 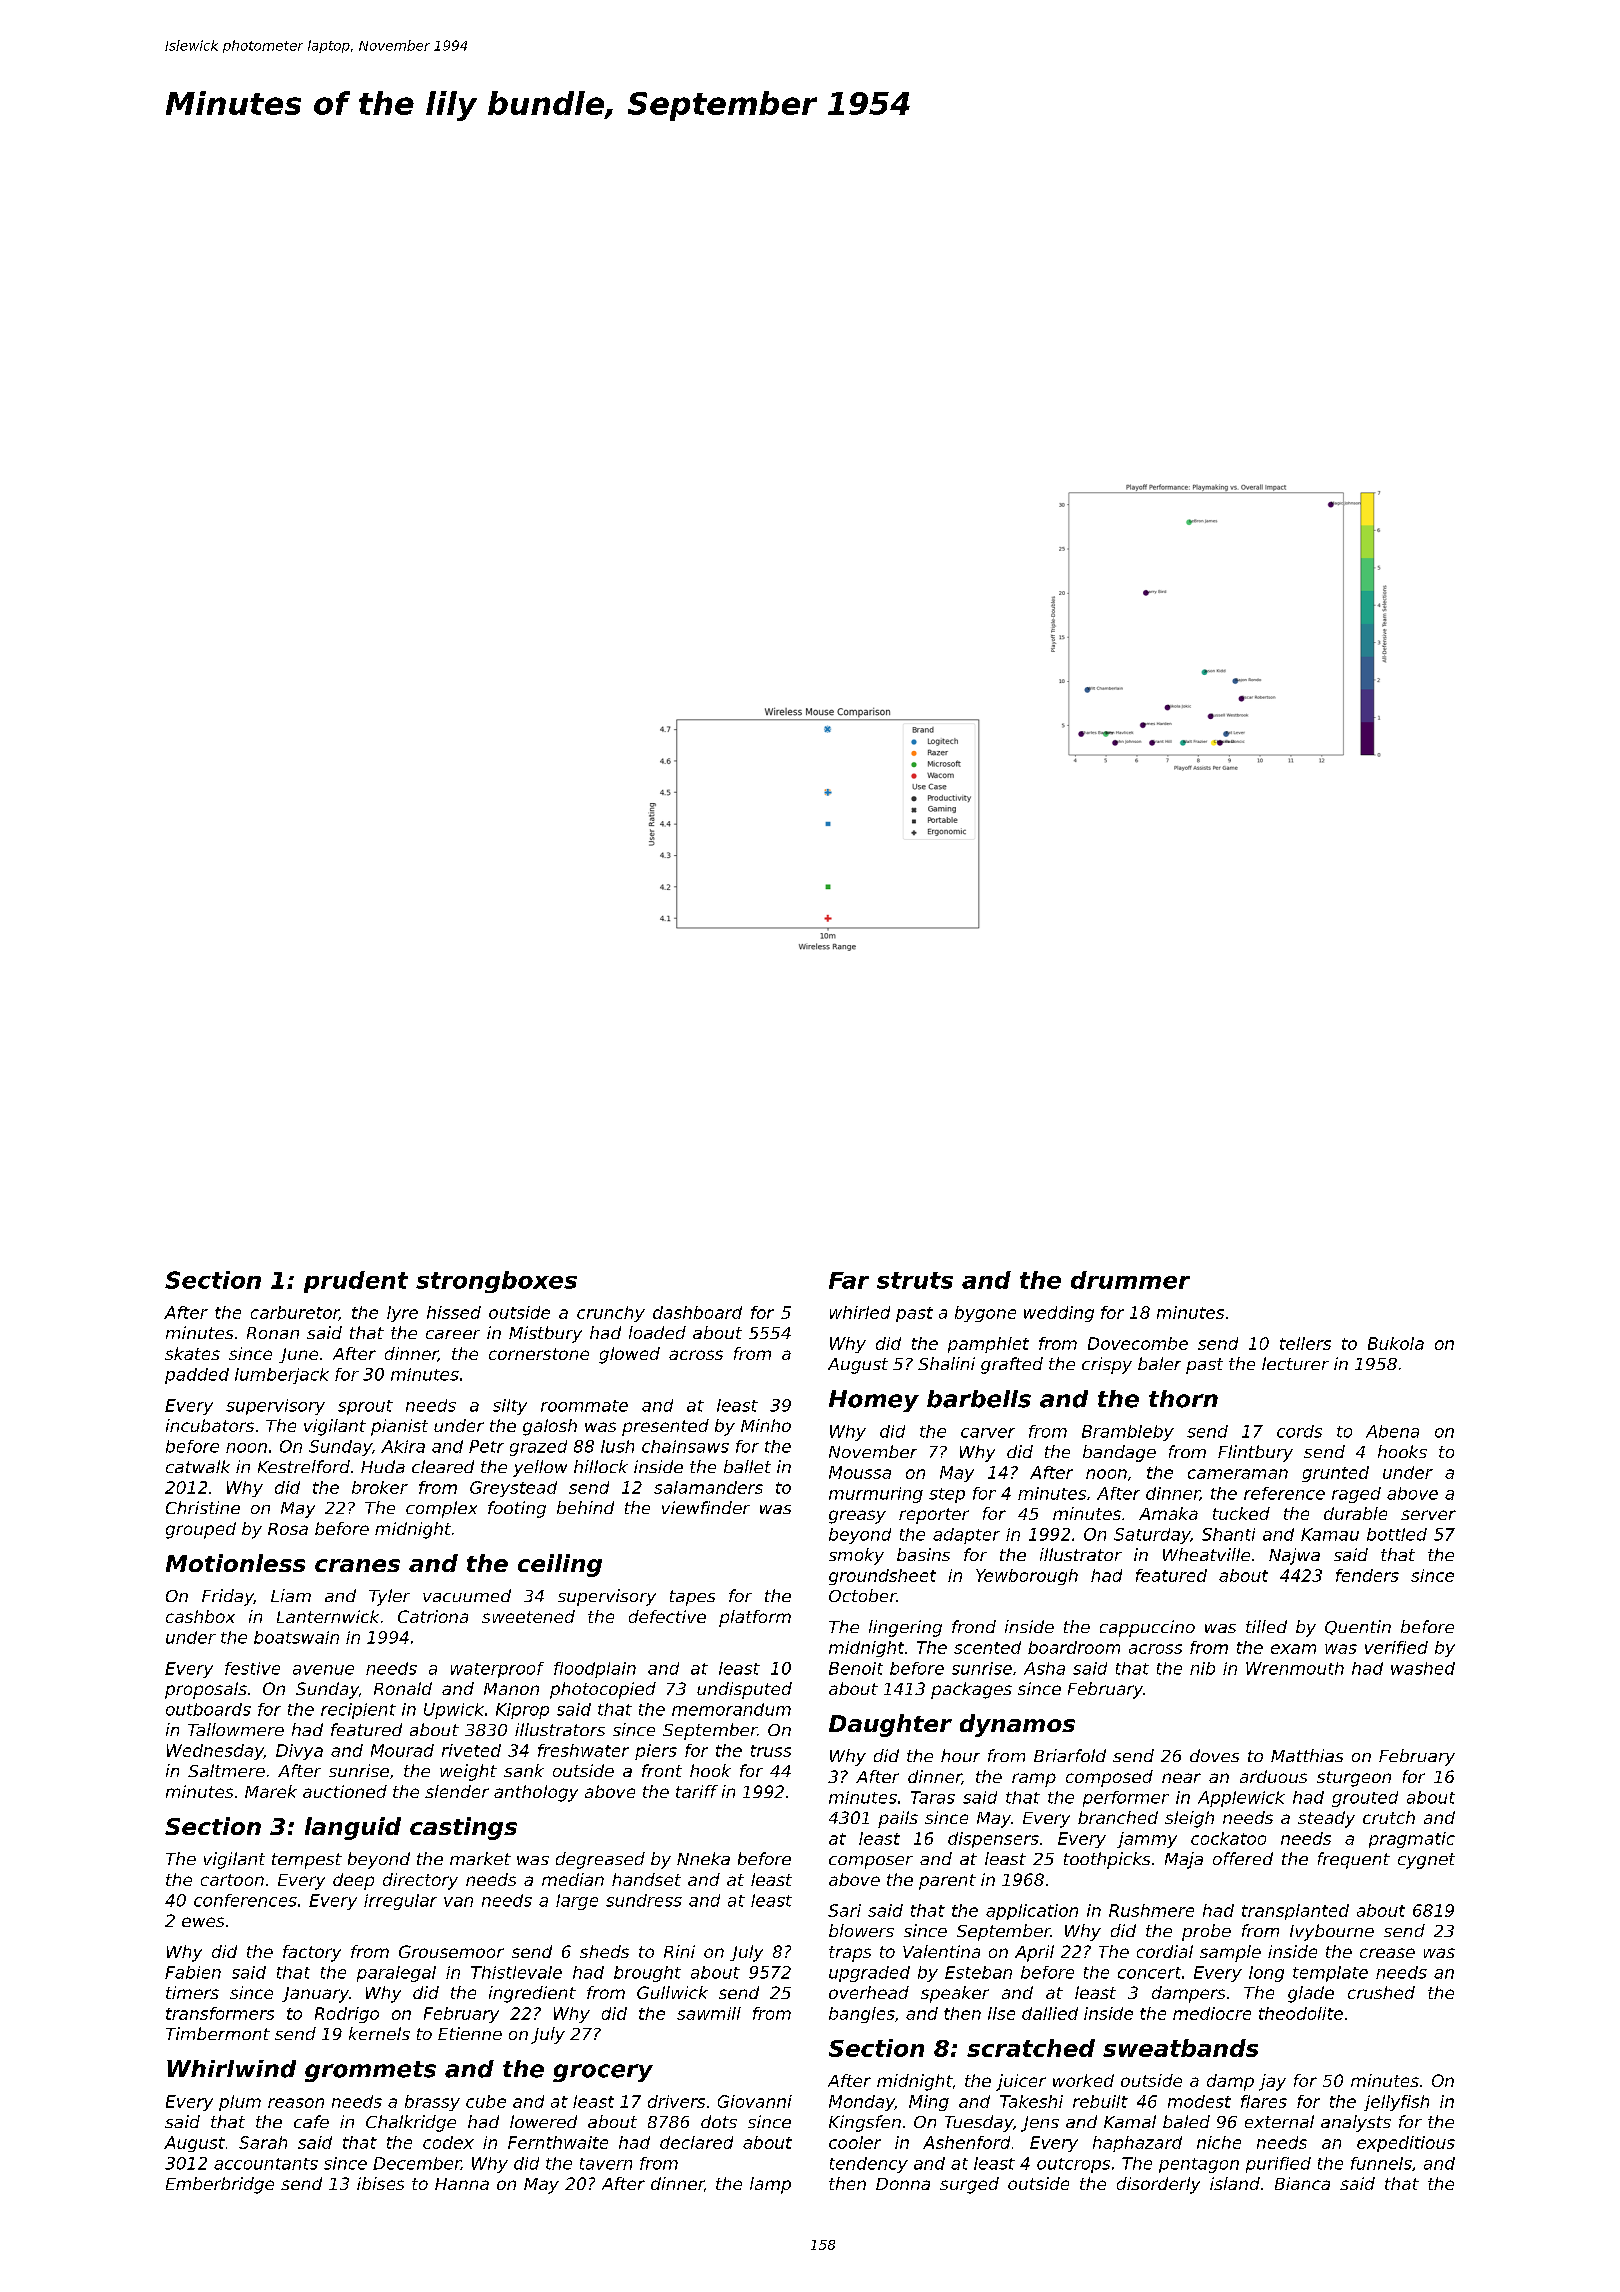 I want to click on undisputed, so click(x=744, y=1690).
